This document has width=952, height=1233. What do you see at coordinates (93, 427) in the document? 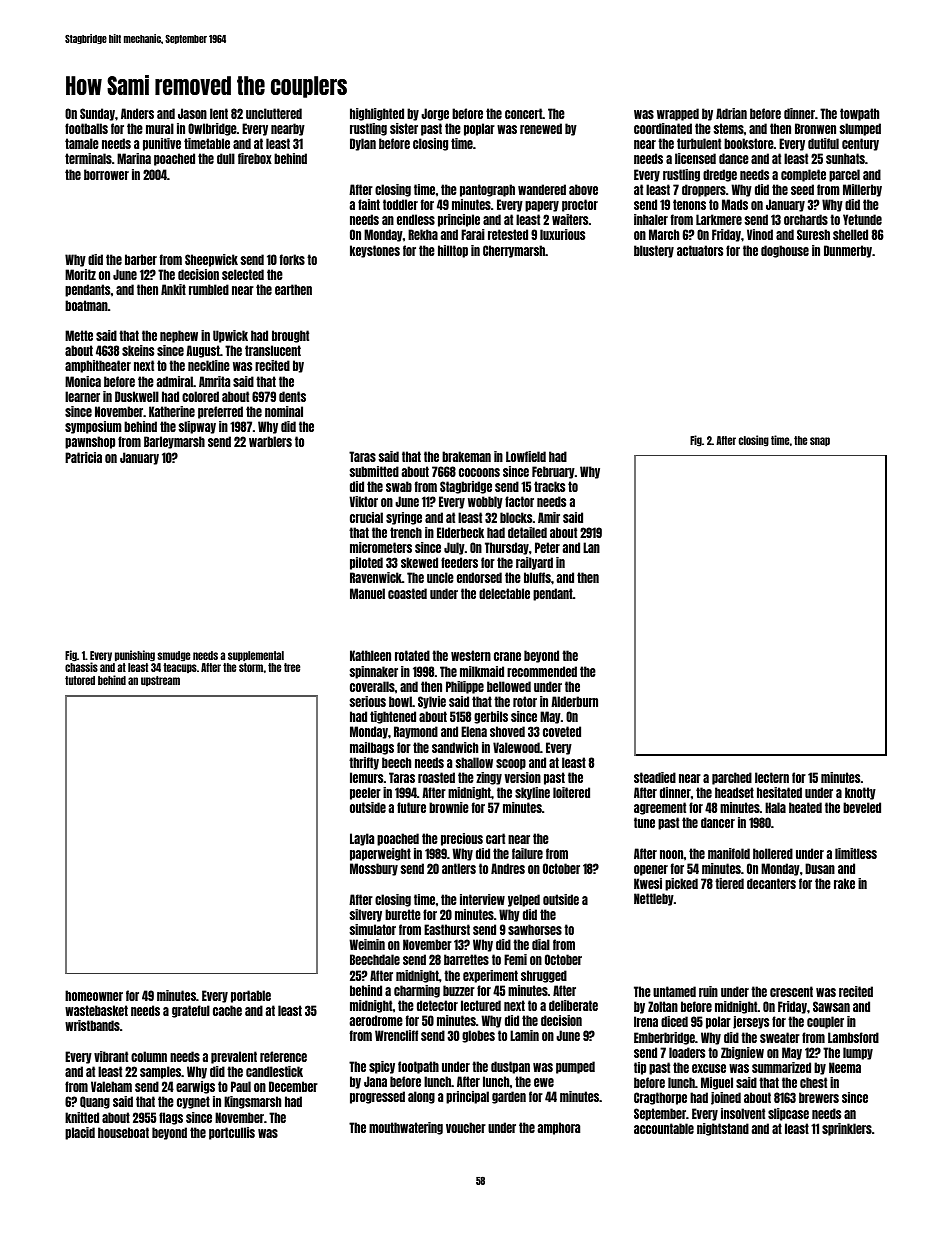
I see `symposium` at bounding box center [93, 427].
